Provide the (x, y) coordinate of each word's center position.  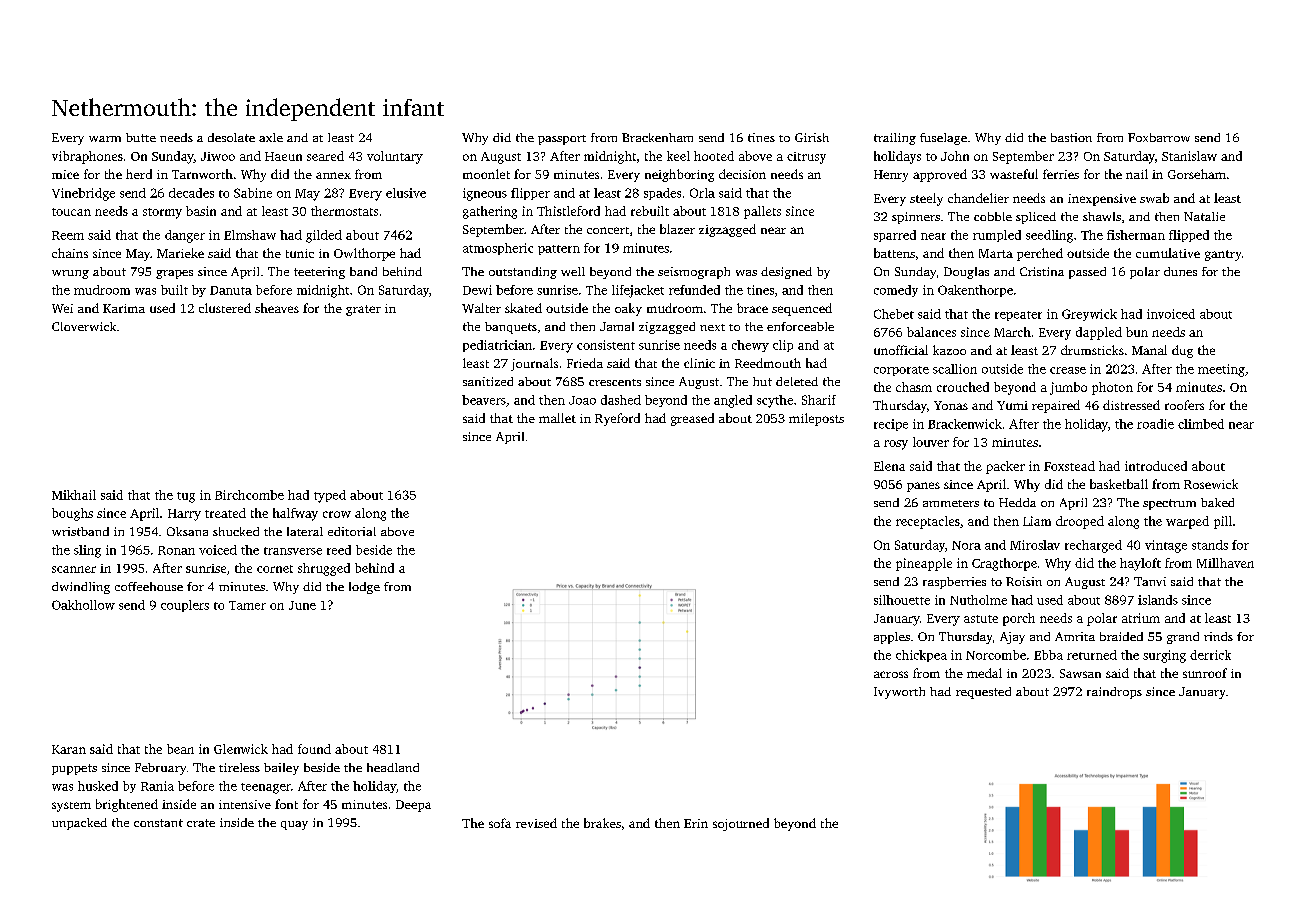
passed (1087, 273)
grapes (174, 274)
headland (393, 767)
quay (294, 825)
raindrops (1114, 693)
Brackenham (657, 137)
